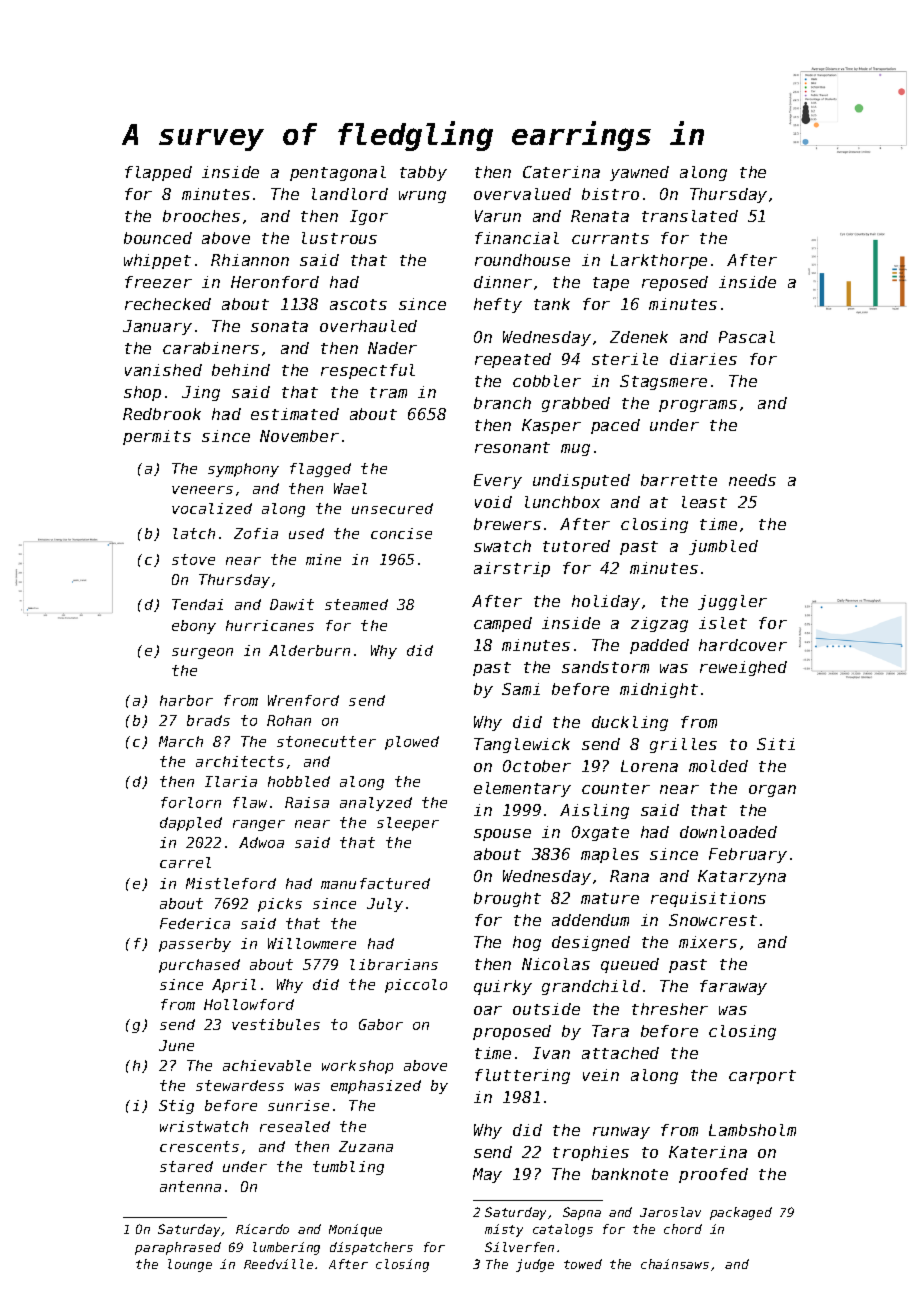 Image resolution: width=924 pixels, height=1308 pixels. Describe the element at coordinates (211, 348) in the screenshot. I see `carabiners` at that location.
